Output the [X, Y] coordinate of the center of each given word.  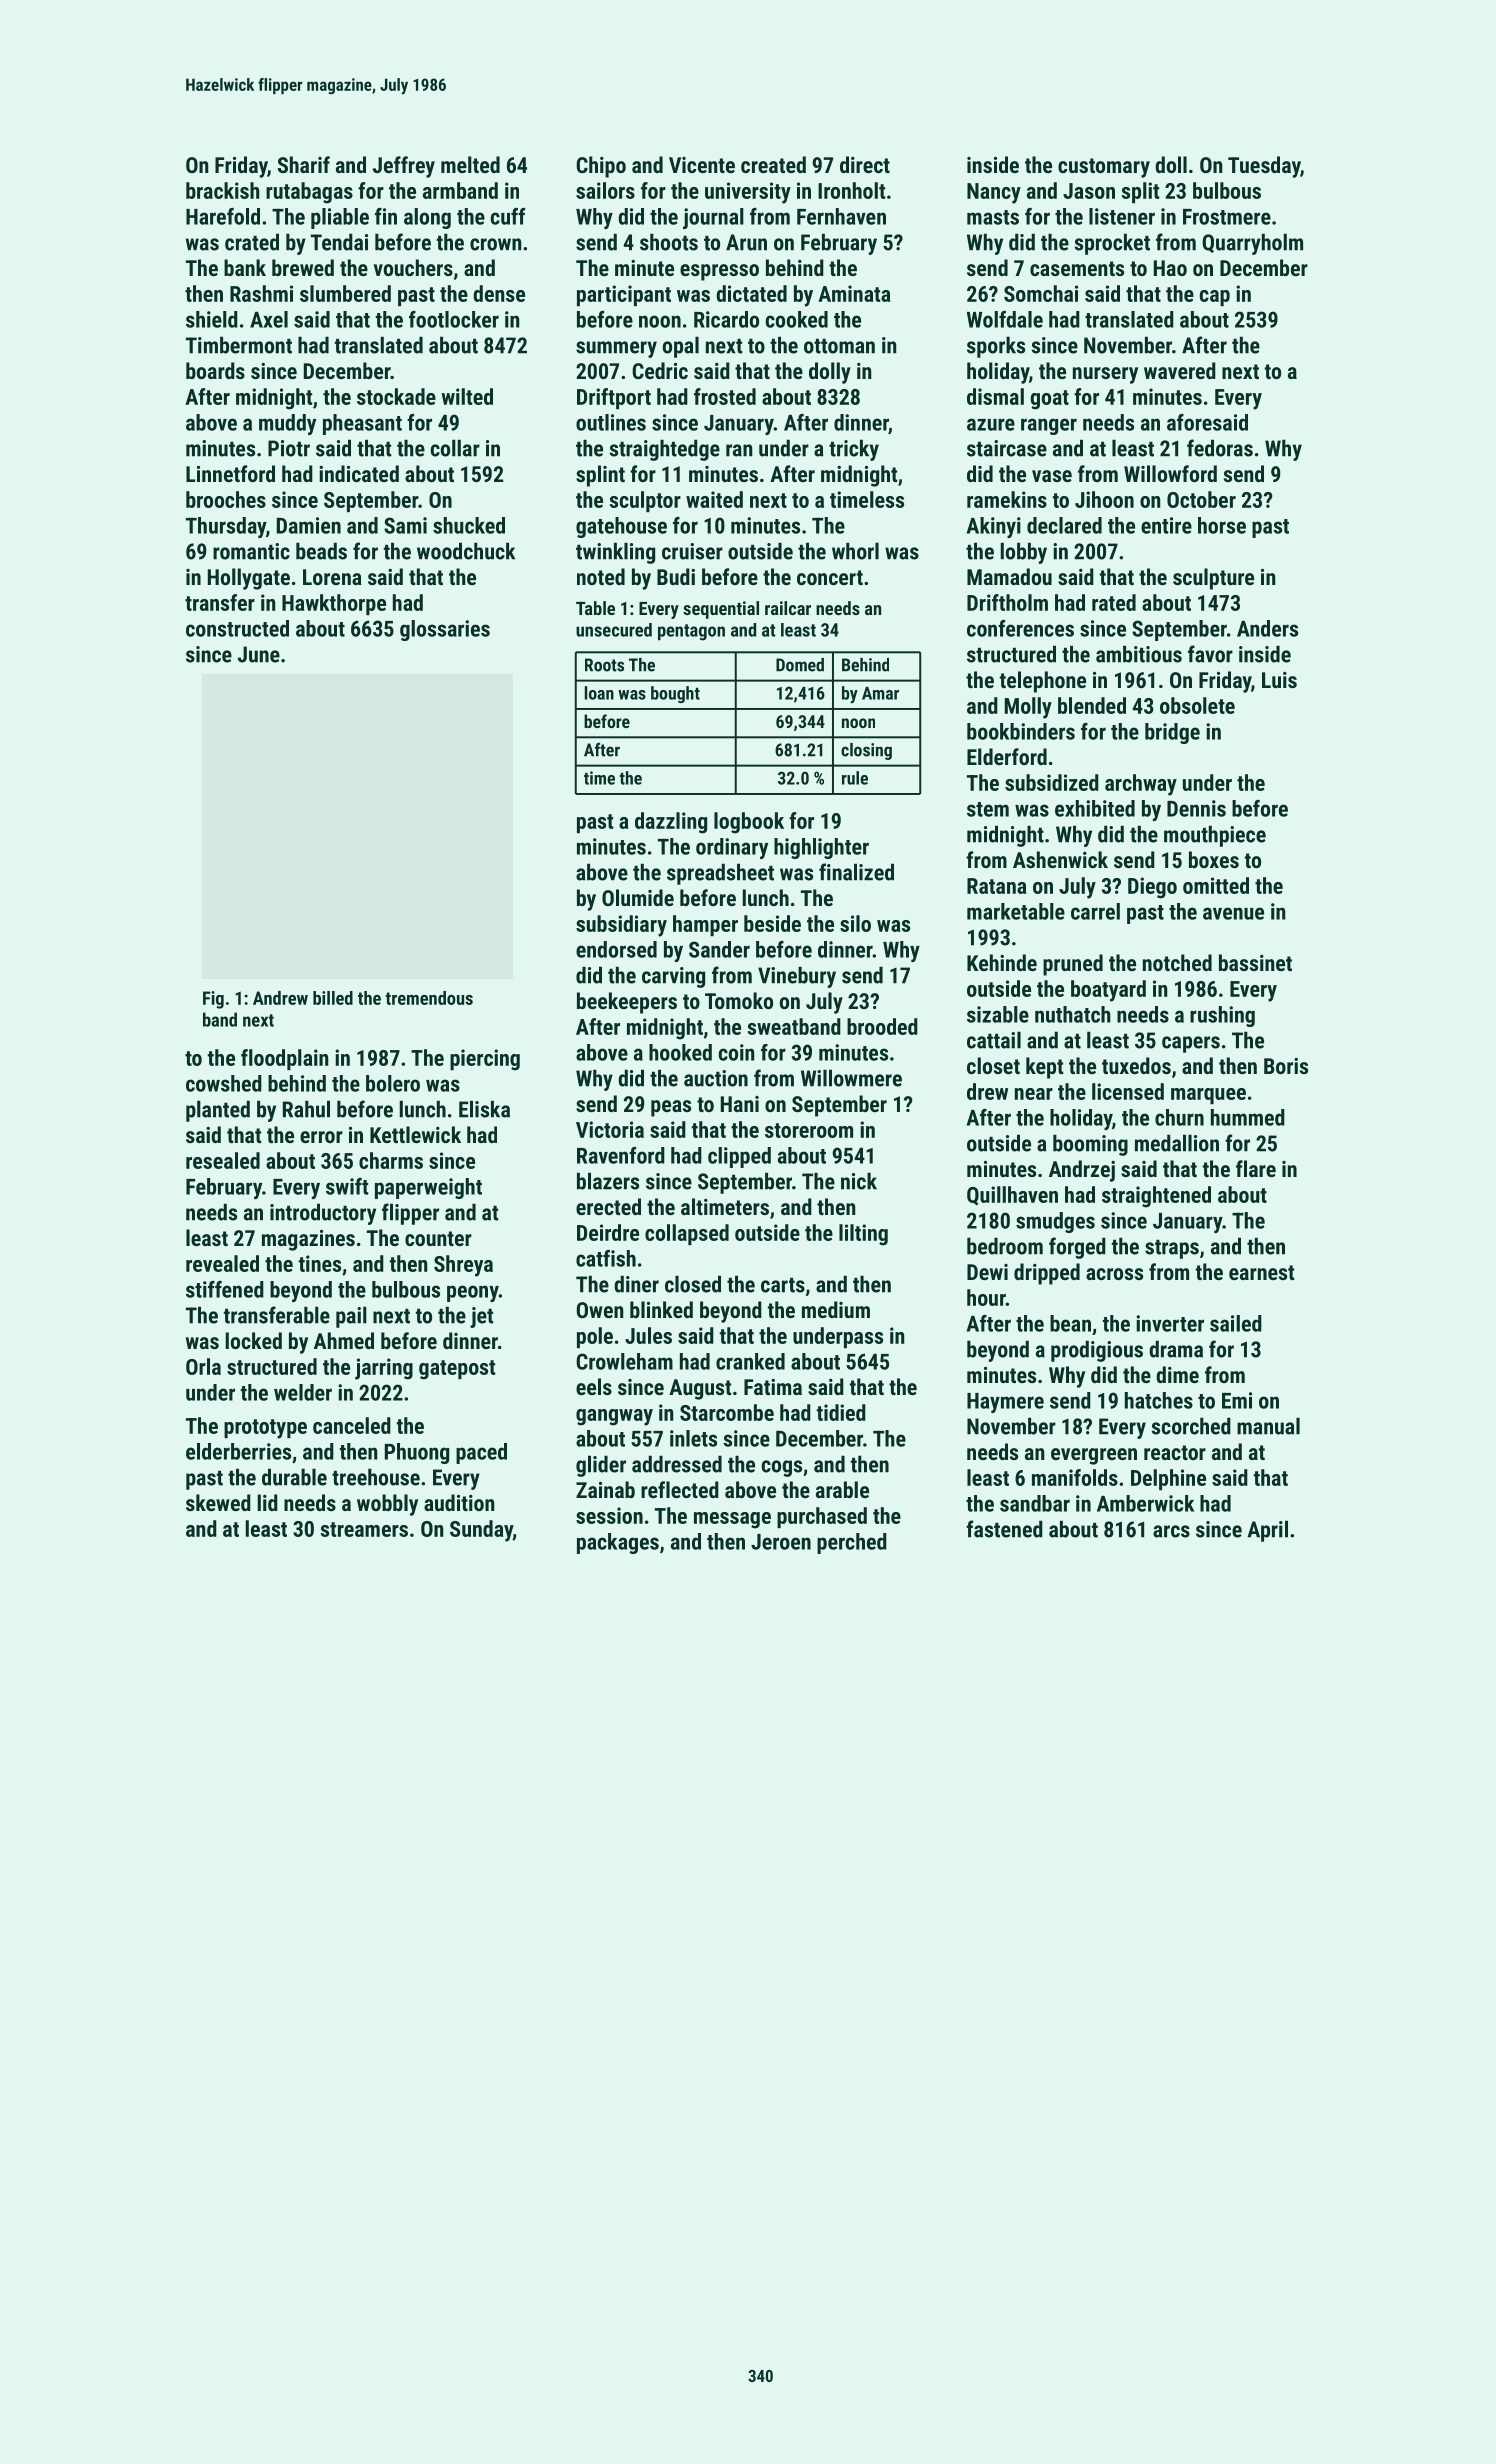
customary [1104, 168]
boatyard [1108, 991]
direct [865, 164]
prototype [265, 1429]
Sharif [304, 164]
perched [852, 1543]
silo [855, 923]
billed [333, 998]
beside [772, 923]
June [259, 654]
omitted [1216, 885]
